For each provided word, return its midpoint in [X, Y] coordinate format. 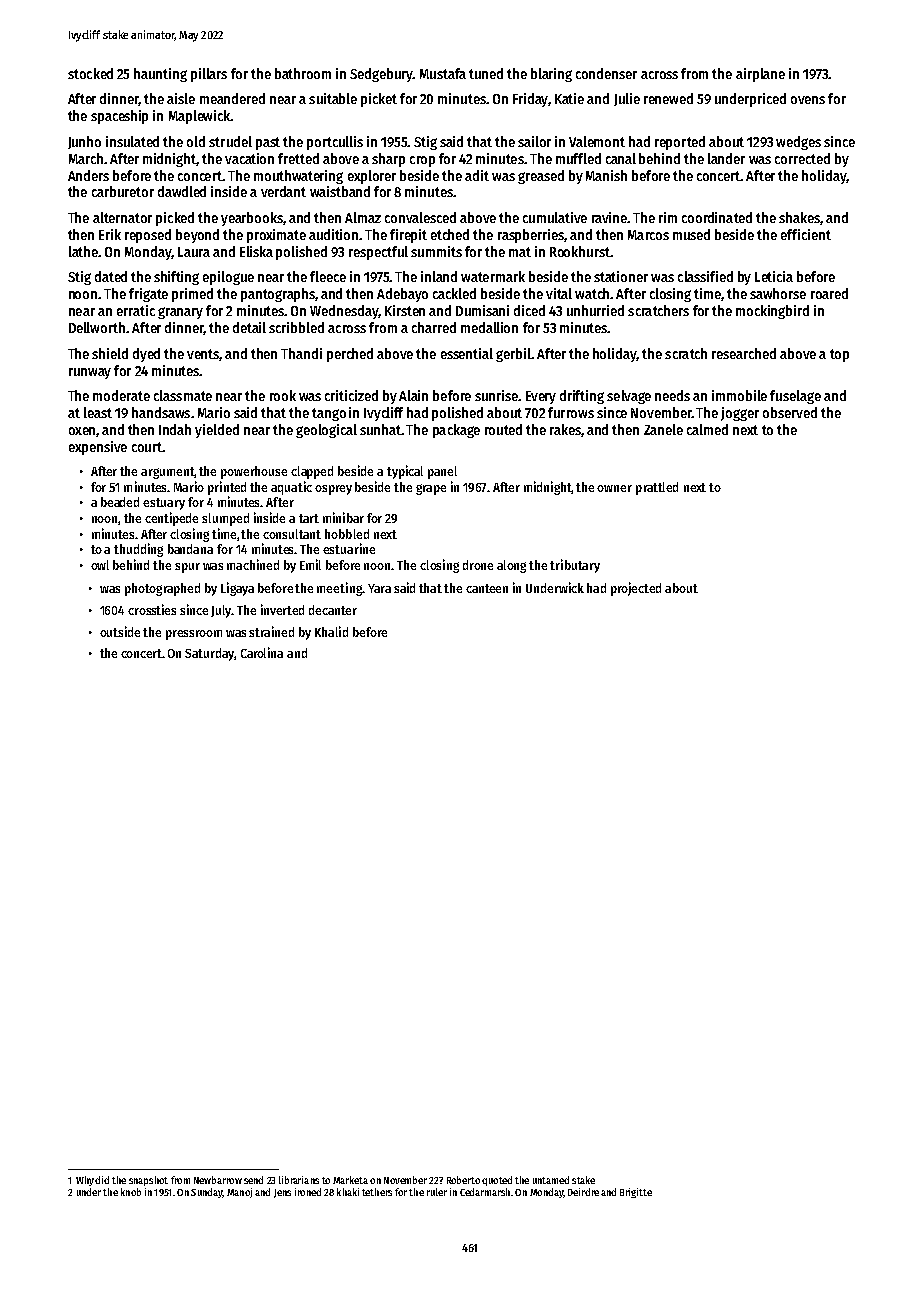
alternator [122, 217]
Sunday [207, 1193]
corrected [802, 158]
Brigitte [636, 1193]
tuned [486, 73]
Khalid [331, 631]
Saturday [209, 654]
